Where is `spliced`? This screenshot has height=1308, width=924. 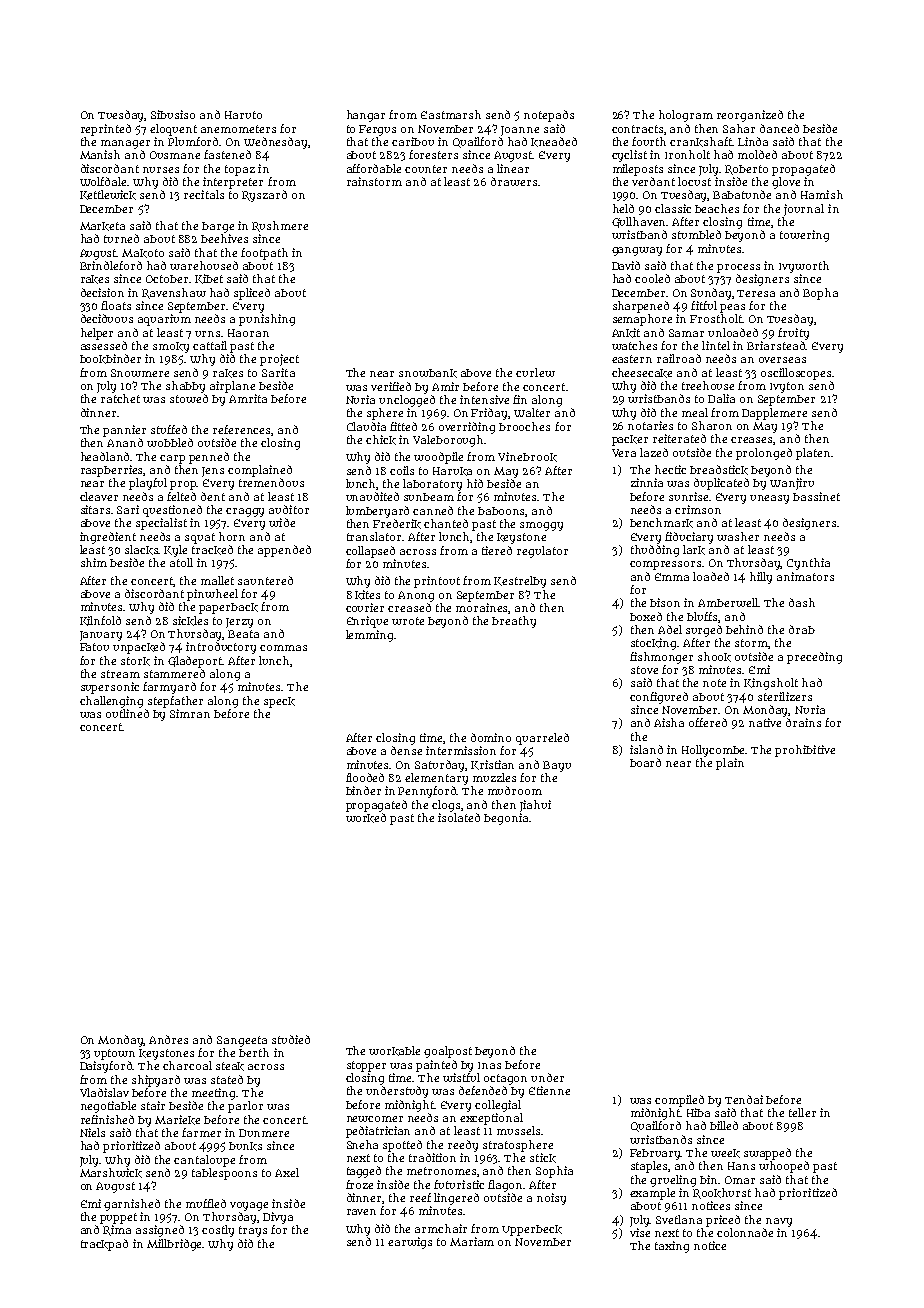 spliced is located at coordinates (252, 294).
